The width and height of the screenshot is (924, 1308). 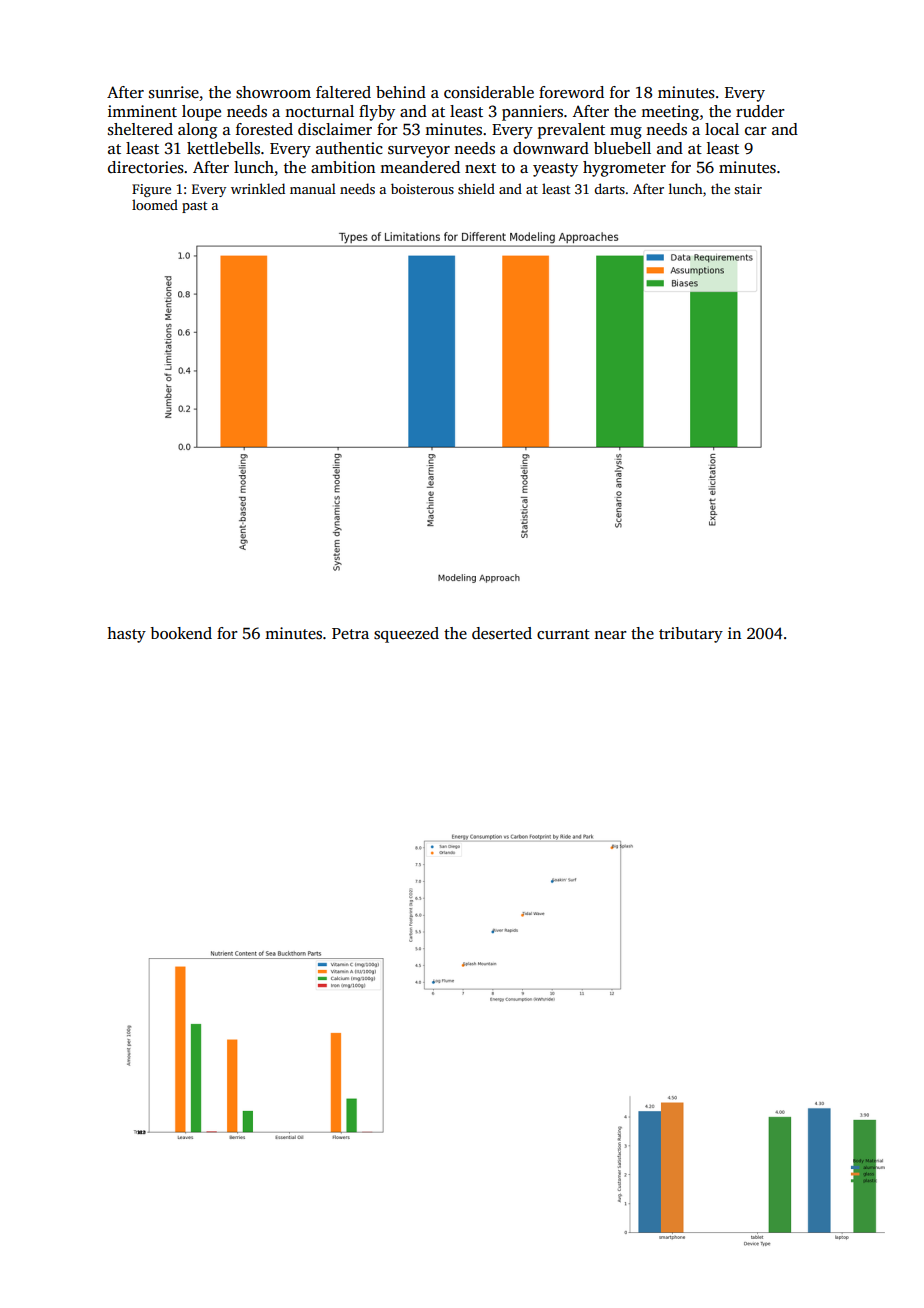 What do you see at coordinates (126, 635) in the screenshot?
I see `hasty` at bounding box center [126, 635].
